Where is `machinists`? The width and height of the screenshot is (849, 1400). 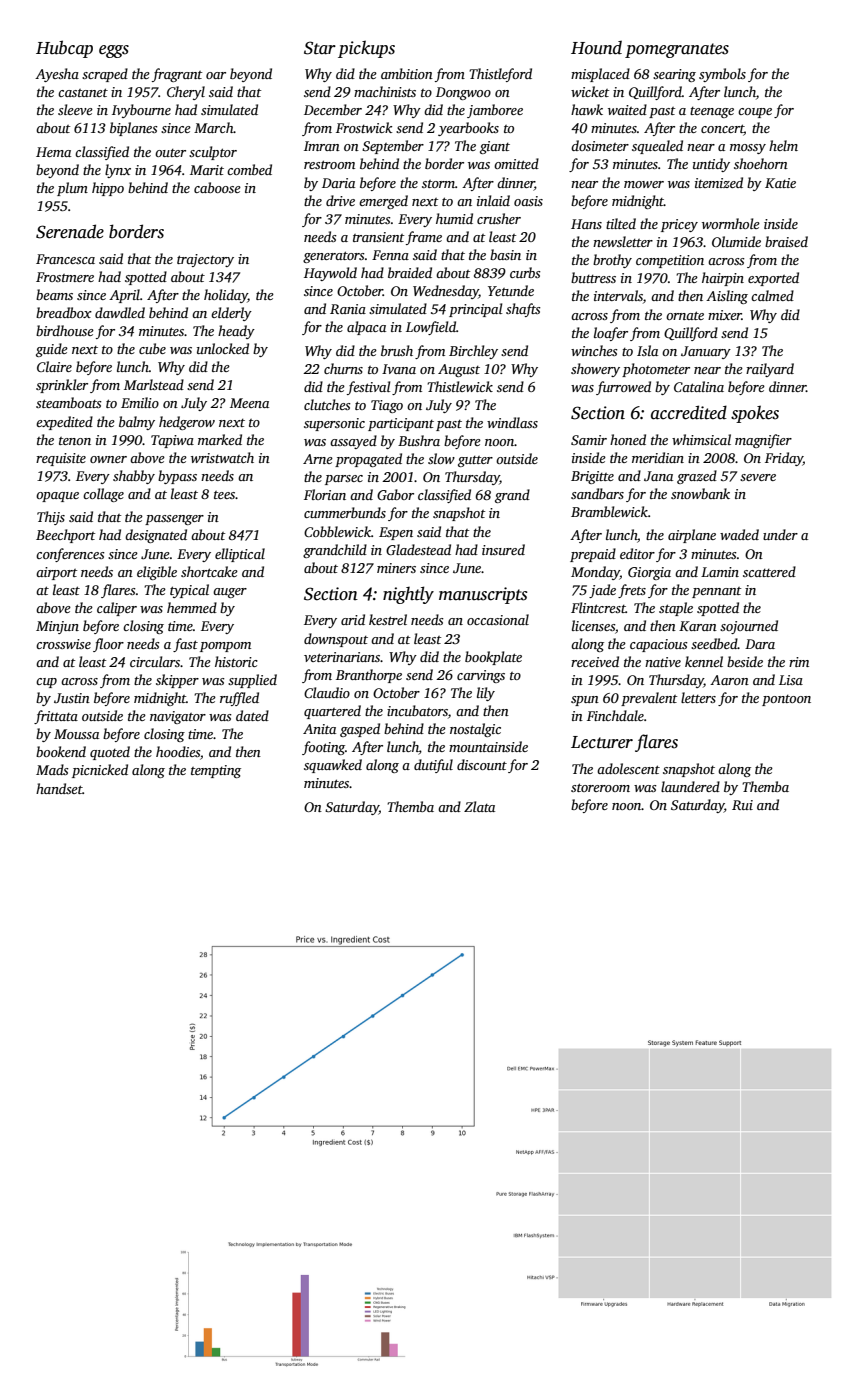
machinists is located at coordinates (385, 91).
